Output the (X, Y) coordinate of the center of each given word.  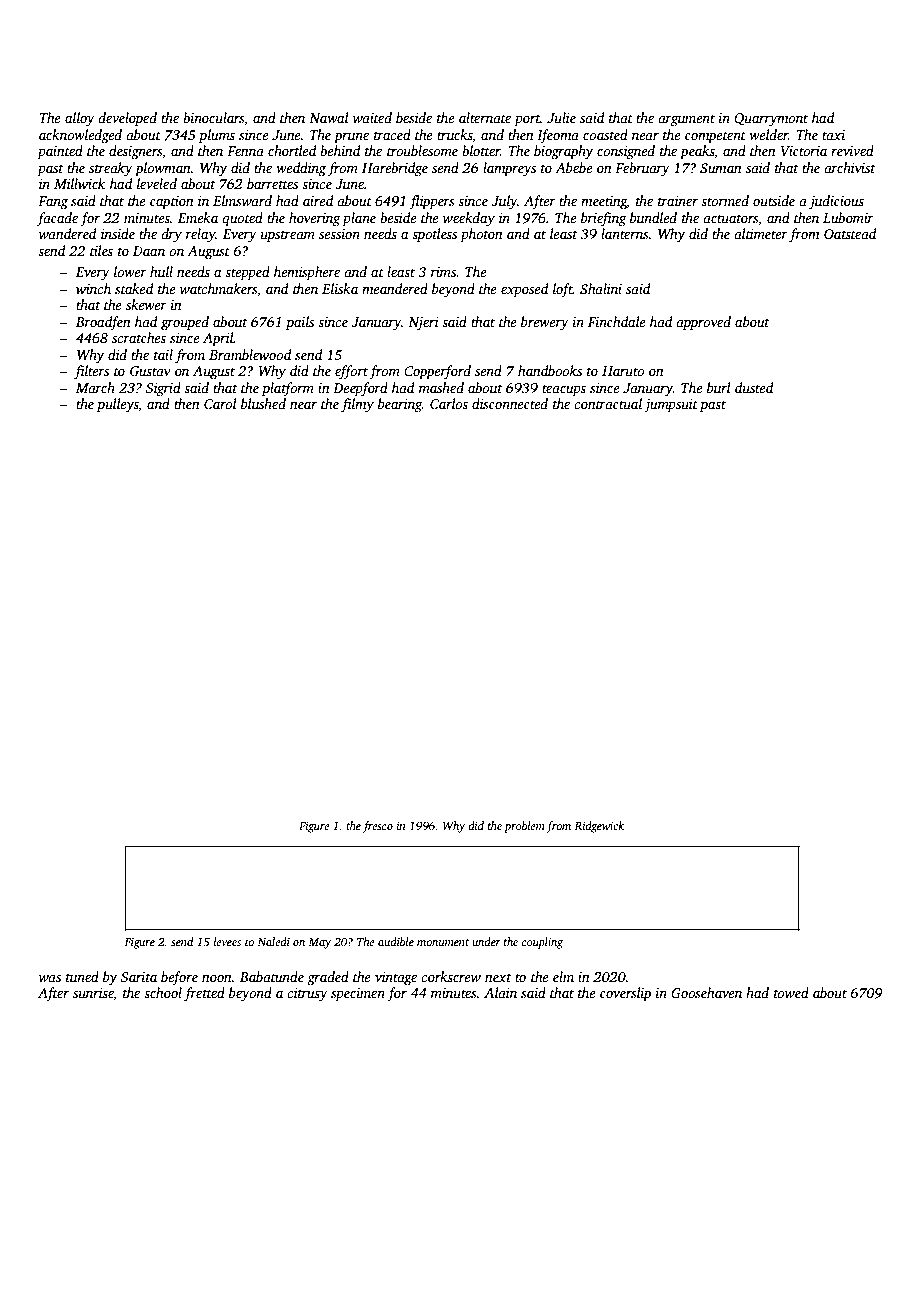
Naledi (273, 941)
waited (372, 117)
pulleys (117, 405)
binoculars (213, 117)
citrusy (307, 994)
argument (686, 120)
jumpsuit (671, 405)
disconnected (510, 403)
